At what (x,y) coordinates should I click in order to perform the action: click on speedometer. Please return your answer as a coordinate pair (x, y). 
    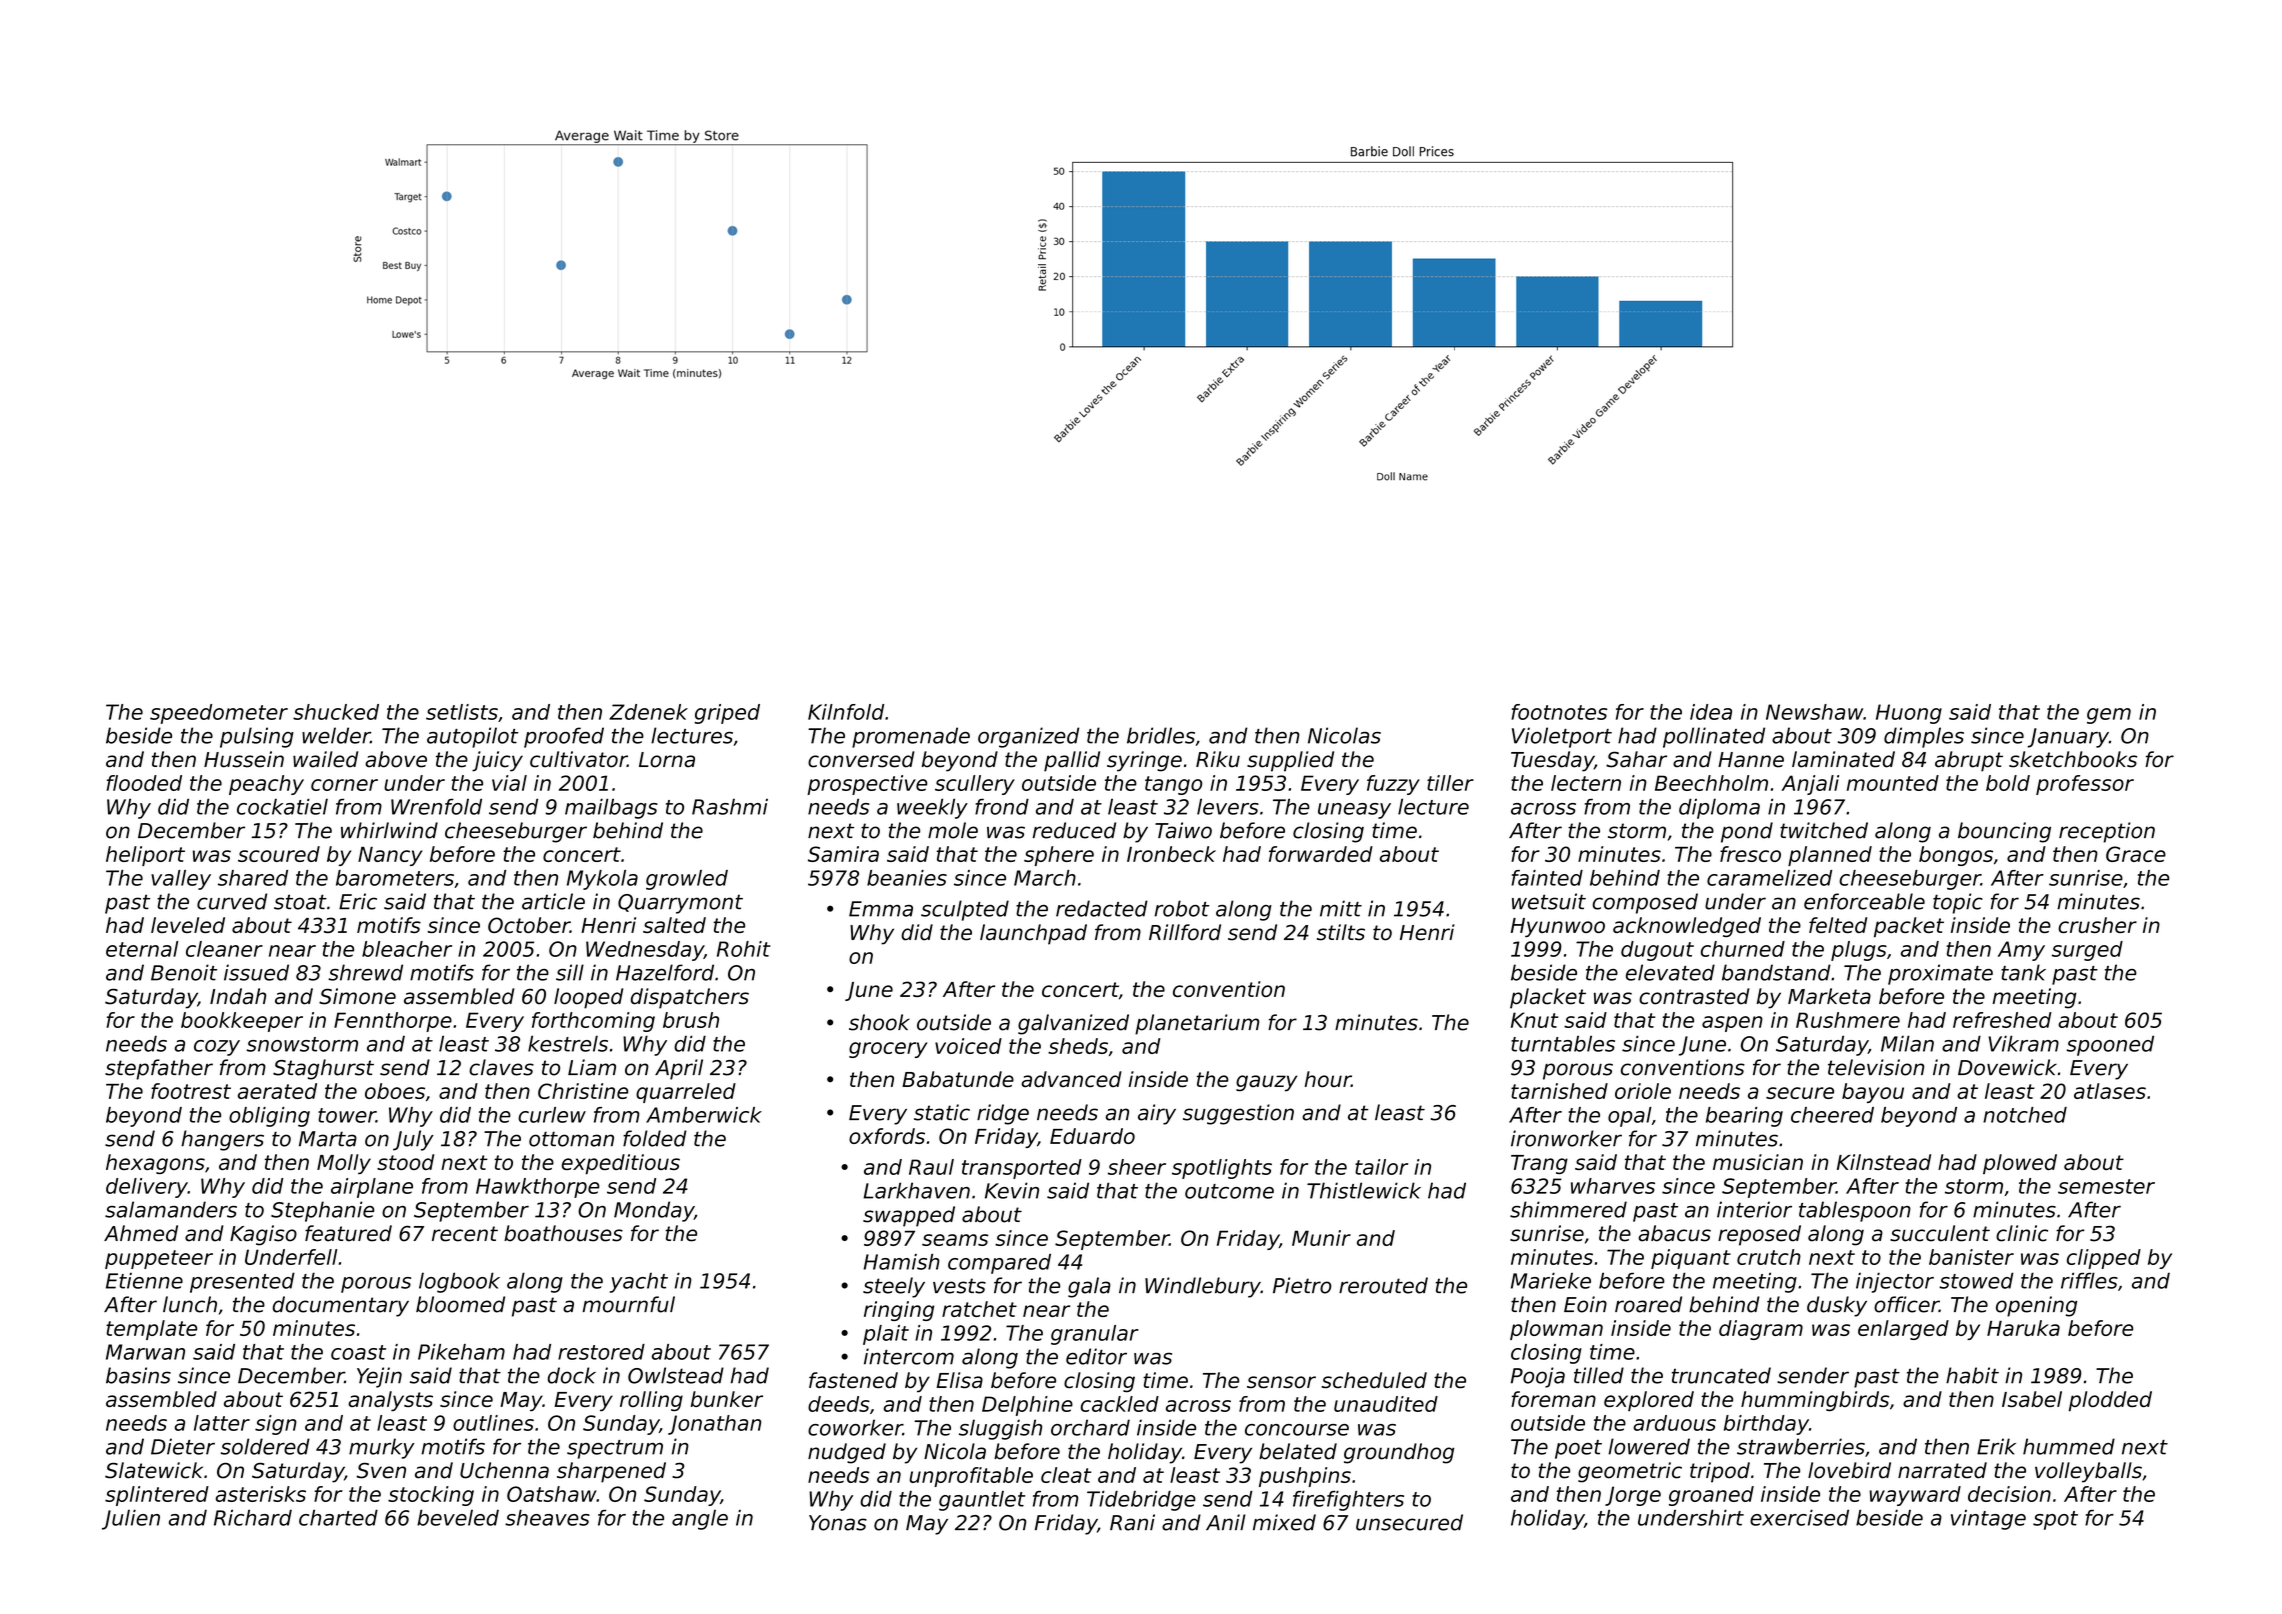
    Looking at the image, I should click on (219, 714).
